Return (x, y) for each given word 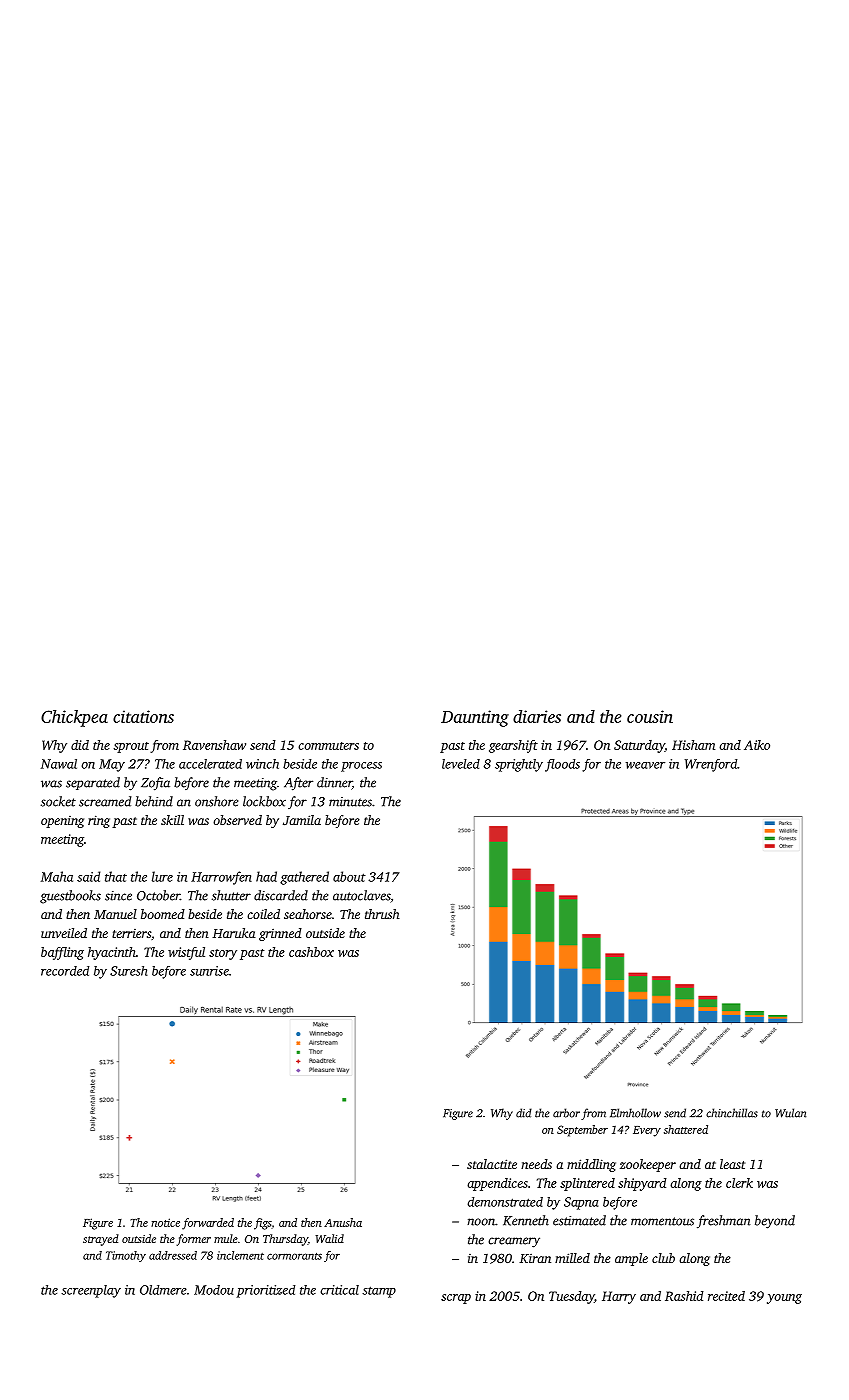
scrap (456, 1299)
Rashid (684, 1296)
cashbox (311, 952)
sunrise (209, 971)
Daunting (475, 718)
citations (143, 716)
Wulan (790, 1113)
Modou (214, 1290)
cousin (650, 716)
